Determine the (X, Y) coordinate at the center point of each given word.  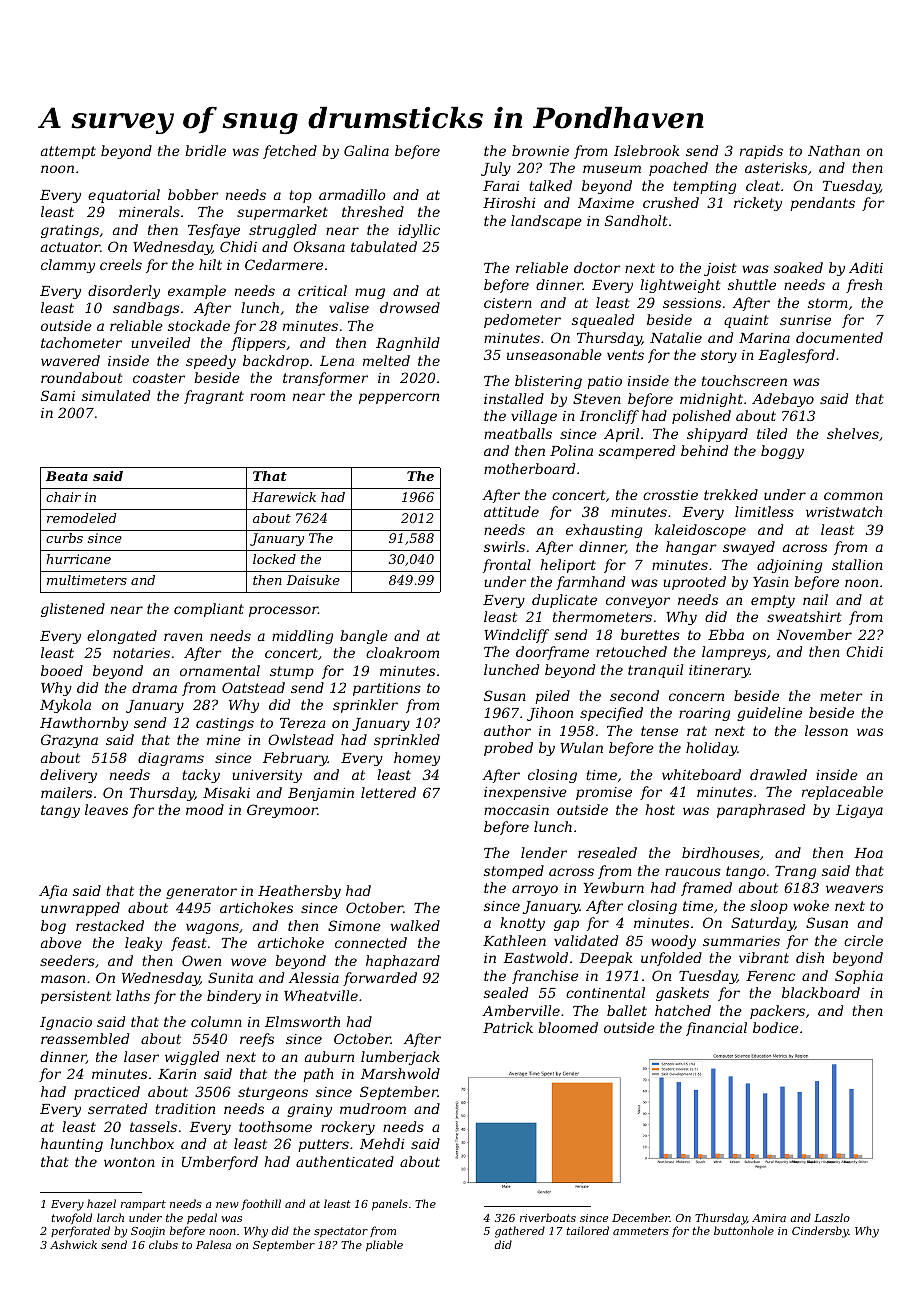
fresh (864, 286)
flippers (258, 344)
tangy (60, 811)
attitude (511, 511)
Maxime (606, 203)
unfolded (671, 959)
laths (133, 995)
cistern (508, 303)
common (853, 496)
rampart (143, 1205)
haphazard (403, 962)
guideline (769, 714)
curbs (64, 538)
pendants (822, 204)
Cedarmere (284, 264)
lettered (388, 792)
